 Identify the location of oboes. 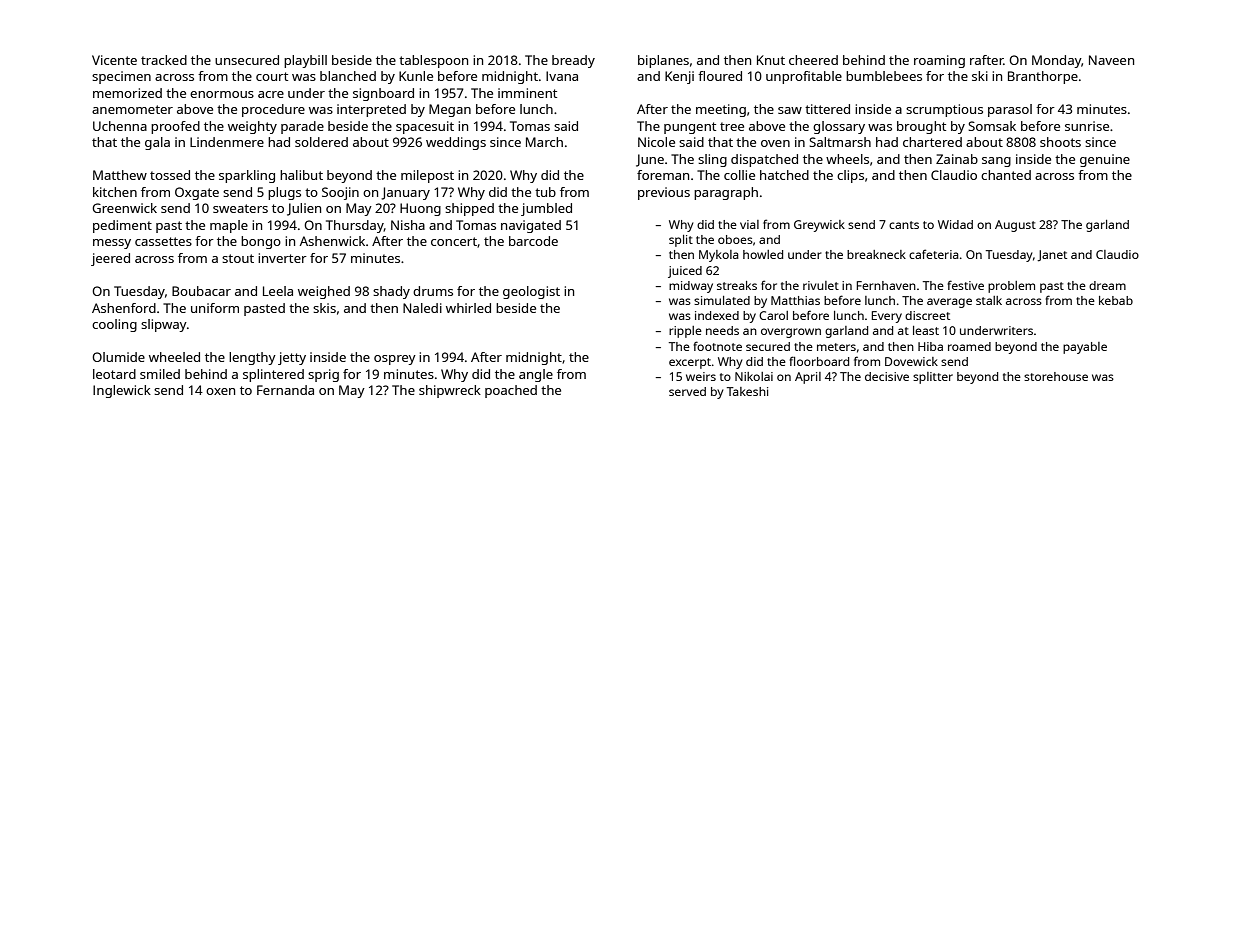
(735, 239).
